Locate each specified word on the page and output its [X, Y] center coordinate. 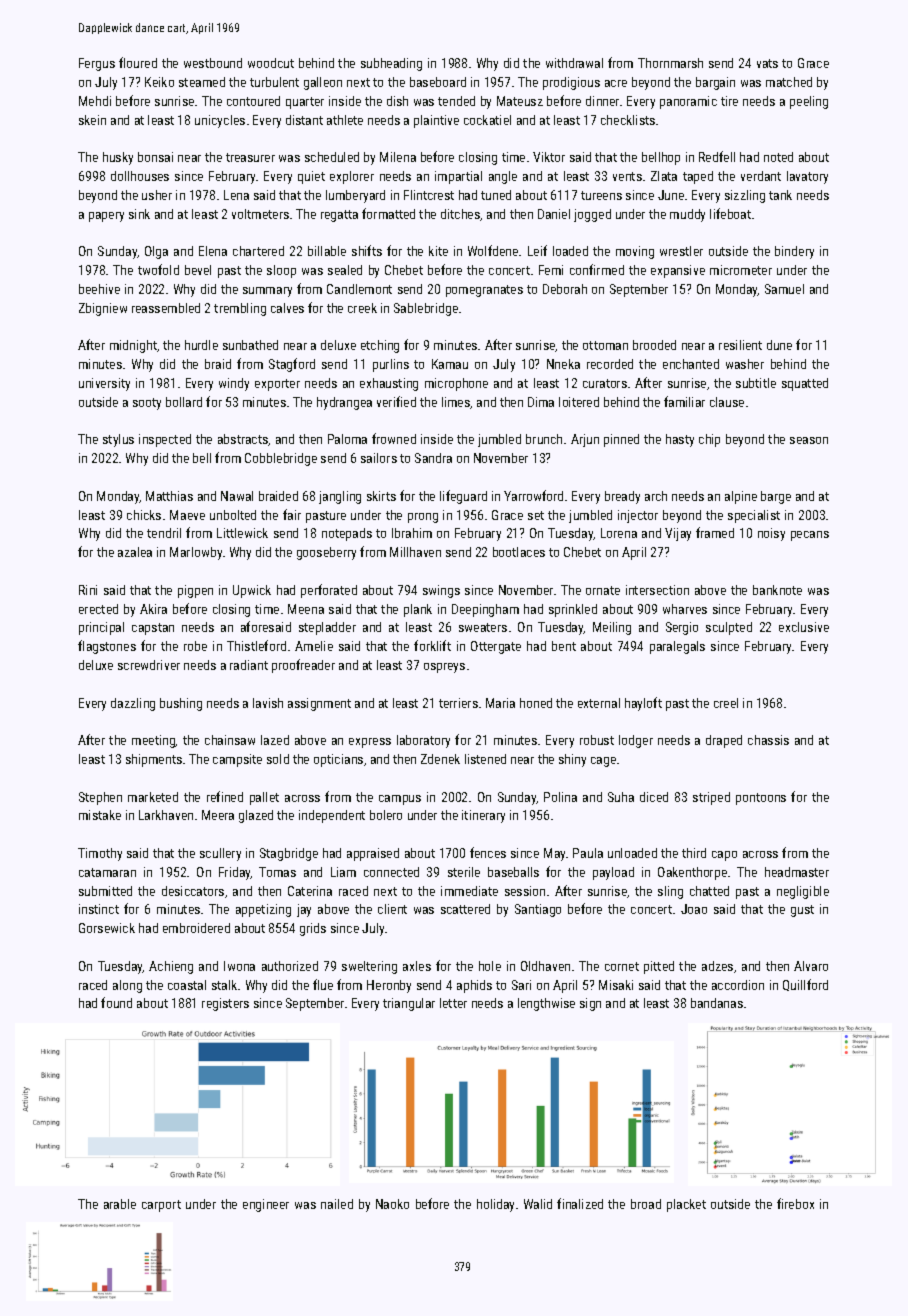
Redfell [717, 156]
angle [503, 177]
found [116, 1002]
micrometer [741, 270]
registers [225, 1004]
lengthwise [546, 1004]
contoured [253, 101]
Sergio [682, 628]
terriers [458, 703]
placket [686, 1205]
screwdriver [149, 665]
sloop [281, 271]
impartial [458, 177]
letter [453, 1003]
